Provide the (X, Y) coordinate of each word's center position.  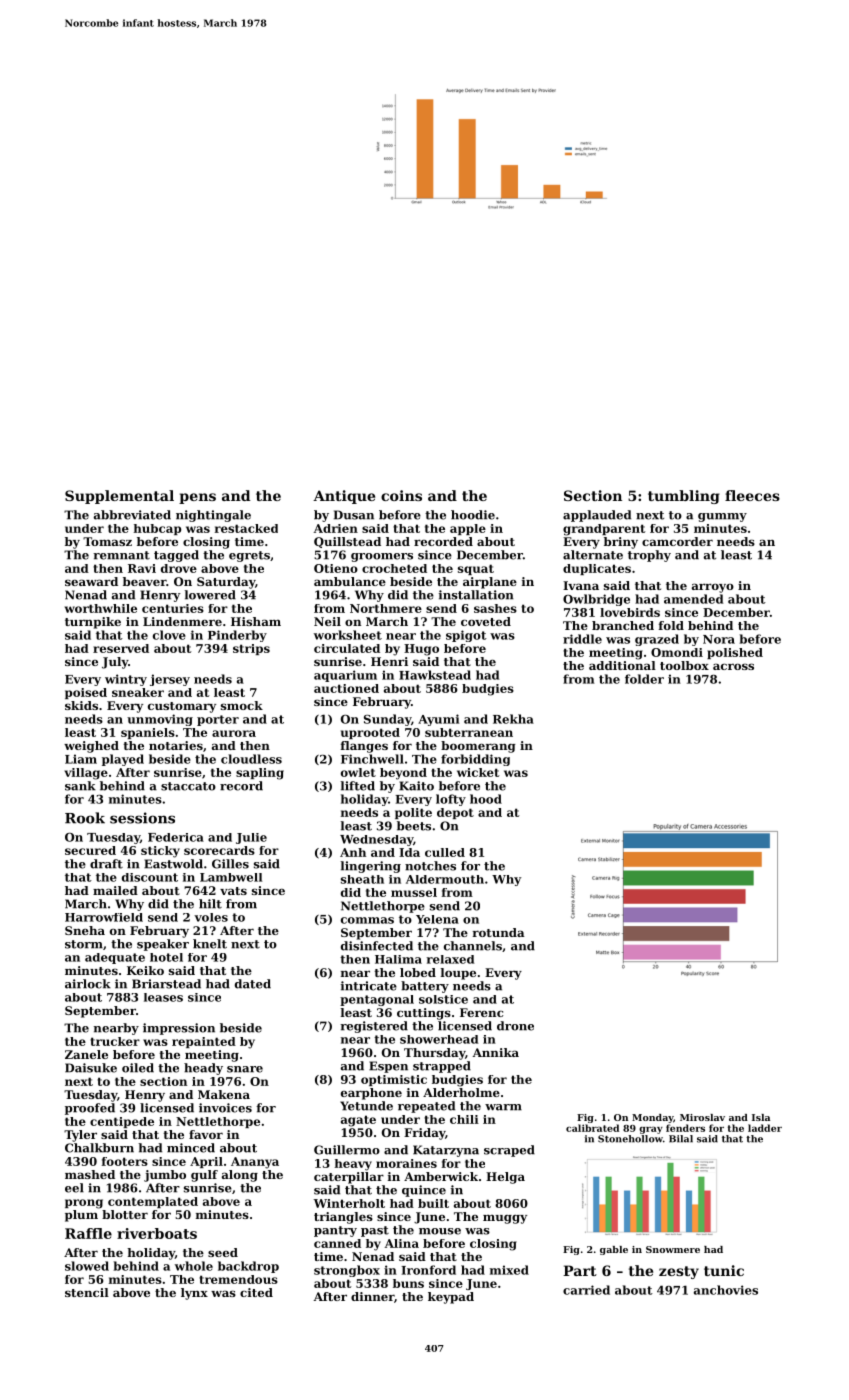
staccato (188, 786)
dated (253, 984)
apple (468, 529)
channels (473, 946)
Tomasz (107, 541)
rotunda (499, 932)
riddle (582, 639)
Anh (353, 852)
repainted (204, 1042)
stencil (87, 1292)
